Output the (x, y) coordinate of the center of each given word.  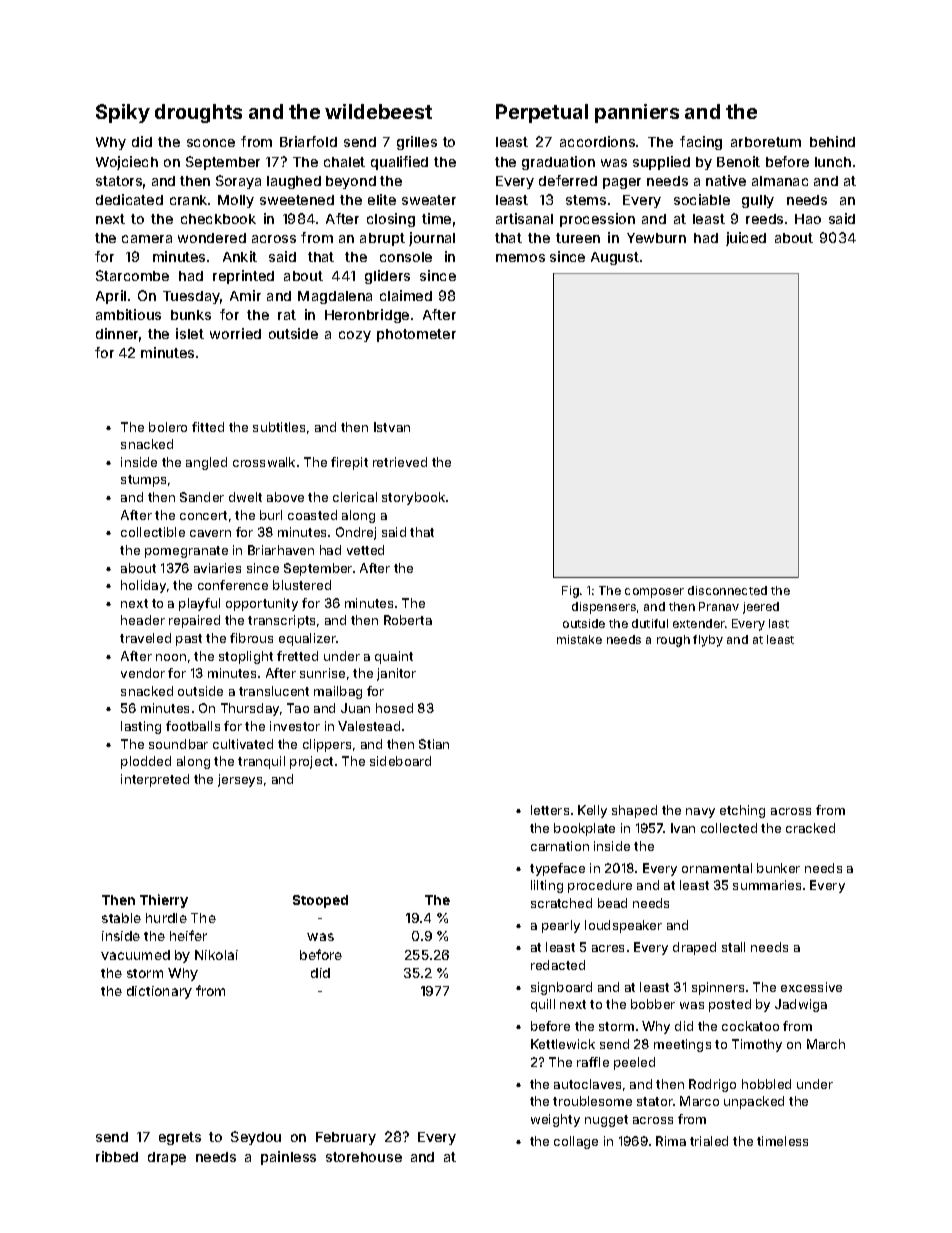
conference (233, 585)
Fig (570, 592)
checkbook (218, 219)
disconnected (727, 590)
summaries (767, 885)
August (615, 258)
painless (288, 1158)
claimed (406, 295)
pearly (561, 926)
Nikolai (216, 955)
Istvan (392, 427)
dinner (117, 333)
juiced (746, 239)
